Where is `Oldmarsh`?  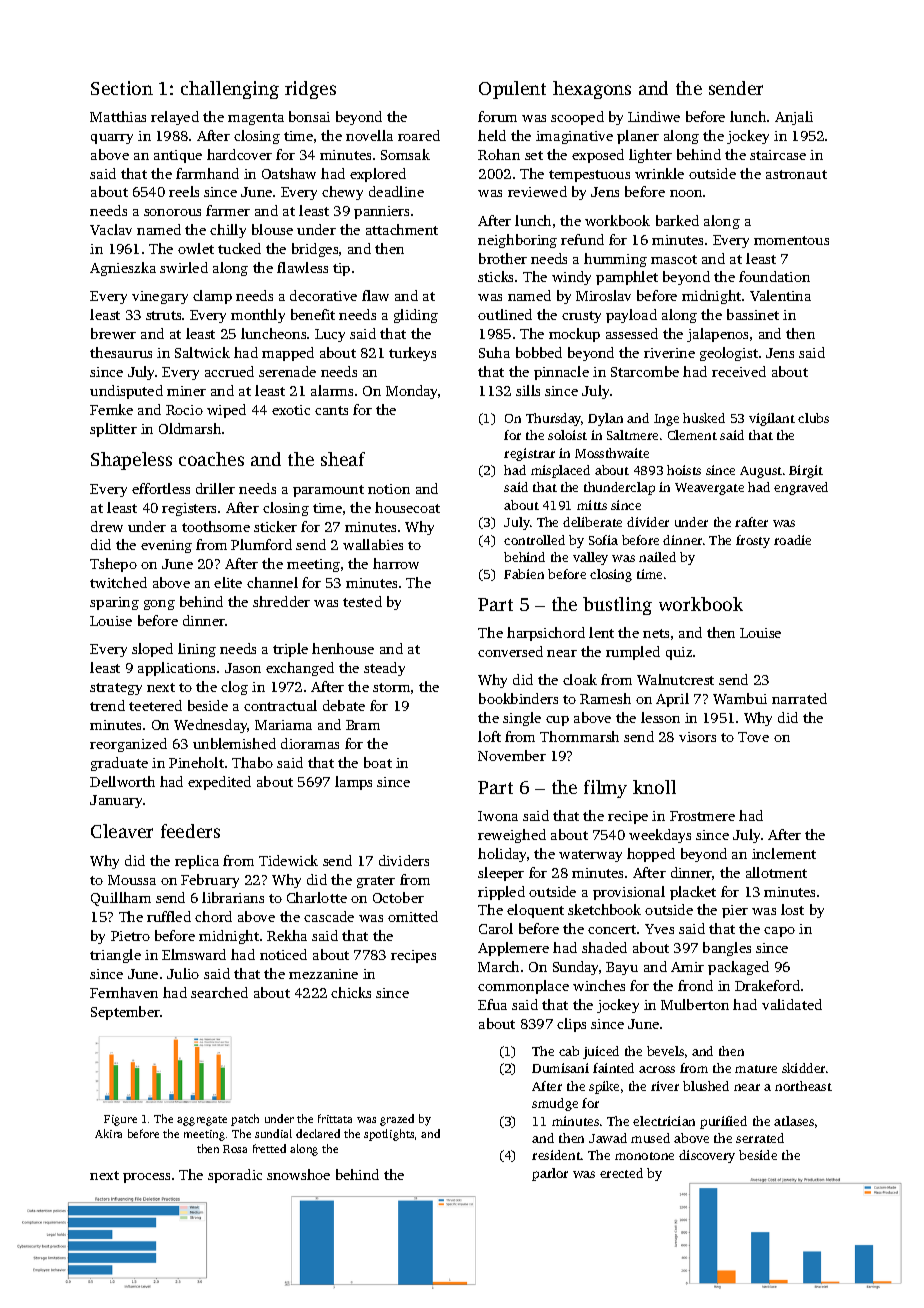
Oldmarsh is located at coordinates (190, 428).
